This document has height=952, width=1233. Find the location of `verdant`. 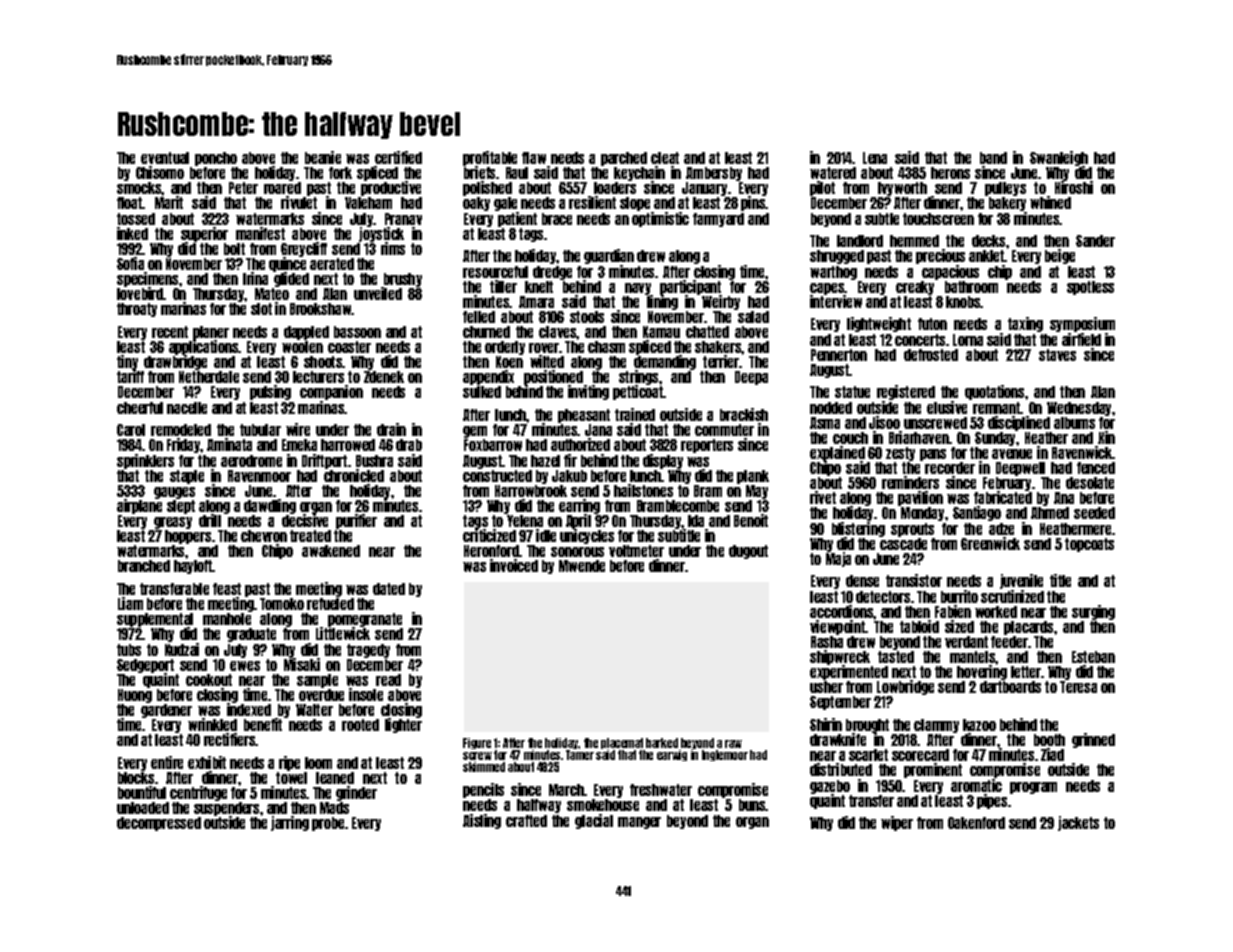

verdant is located at coordinates (966, 642).
